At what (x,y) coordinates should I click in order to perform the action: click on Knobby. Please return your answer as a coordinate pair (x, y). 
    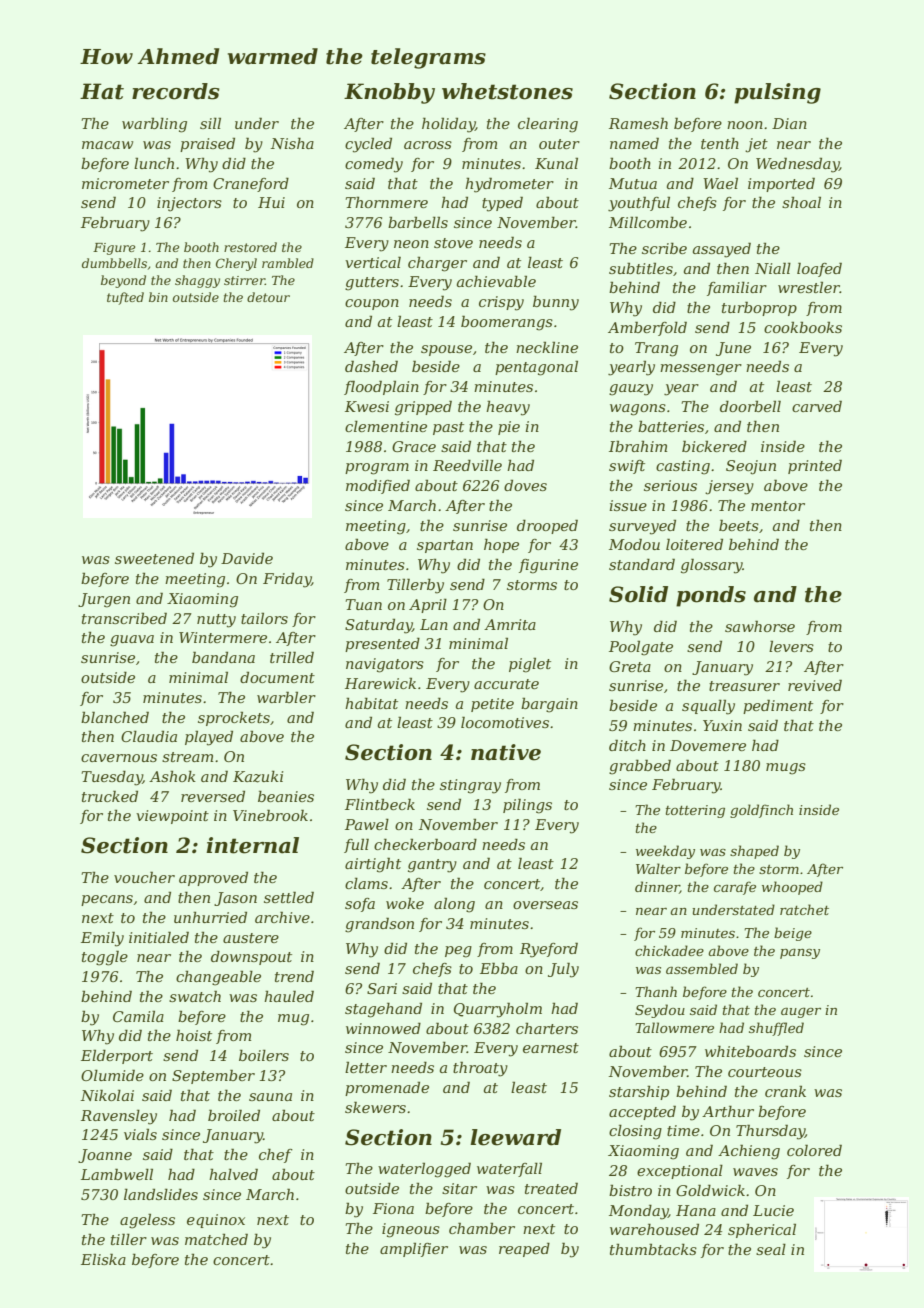
    Looking at the image, I should click on (389, 93).
